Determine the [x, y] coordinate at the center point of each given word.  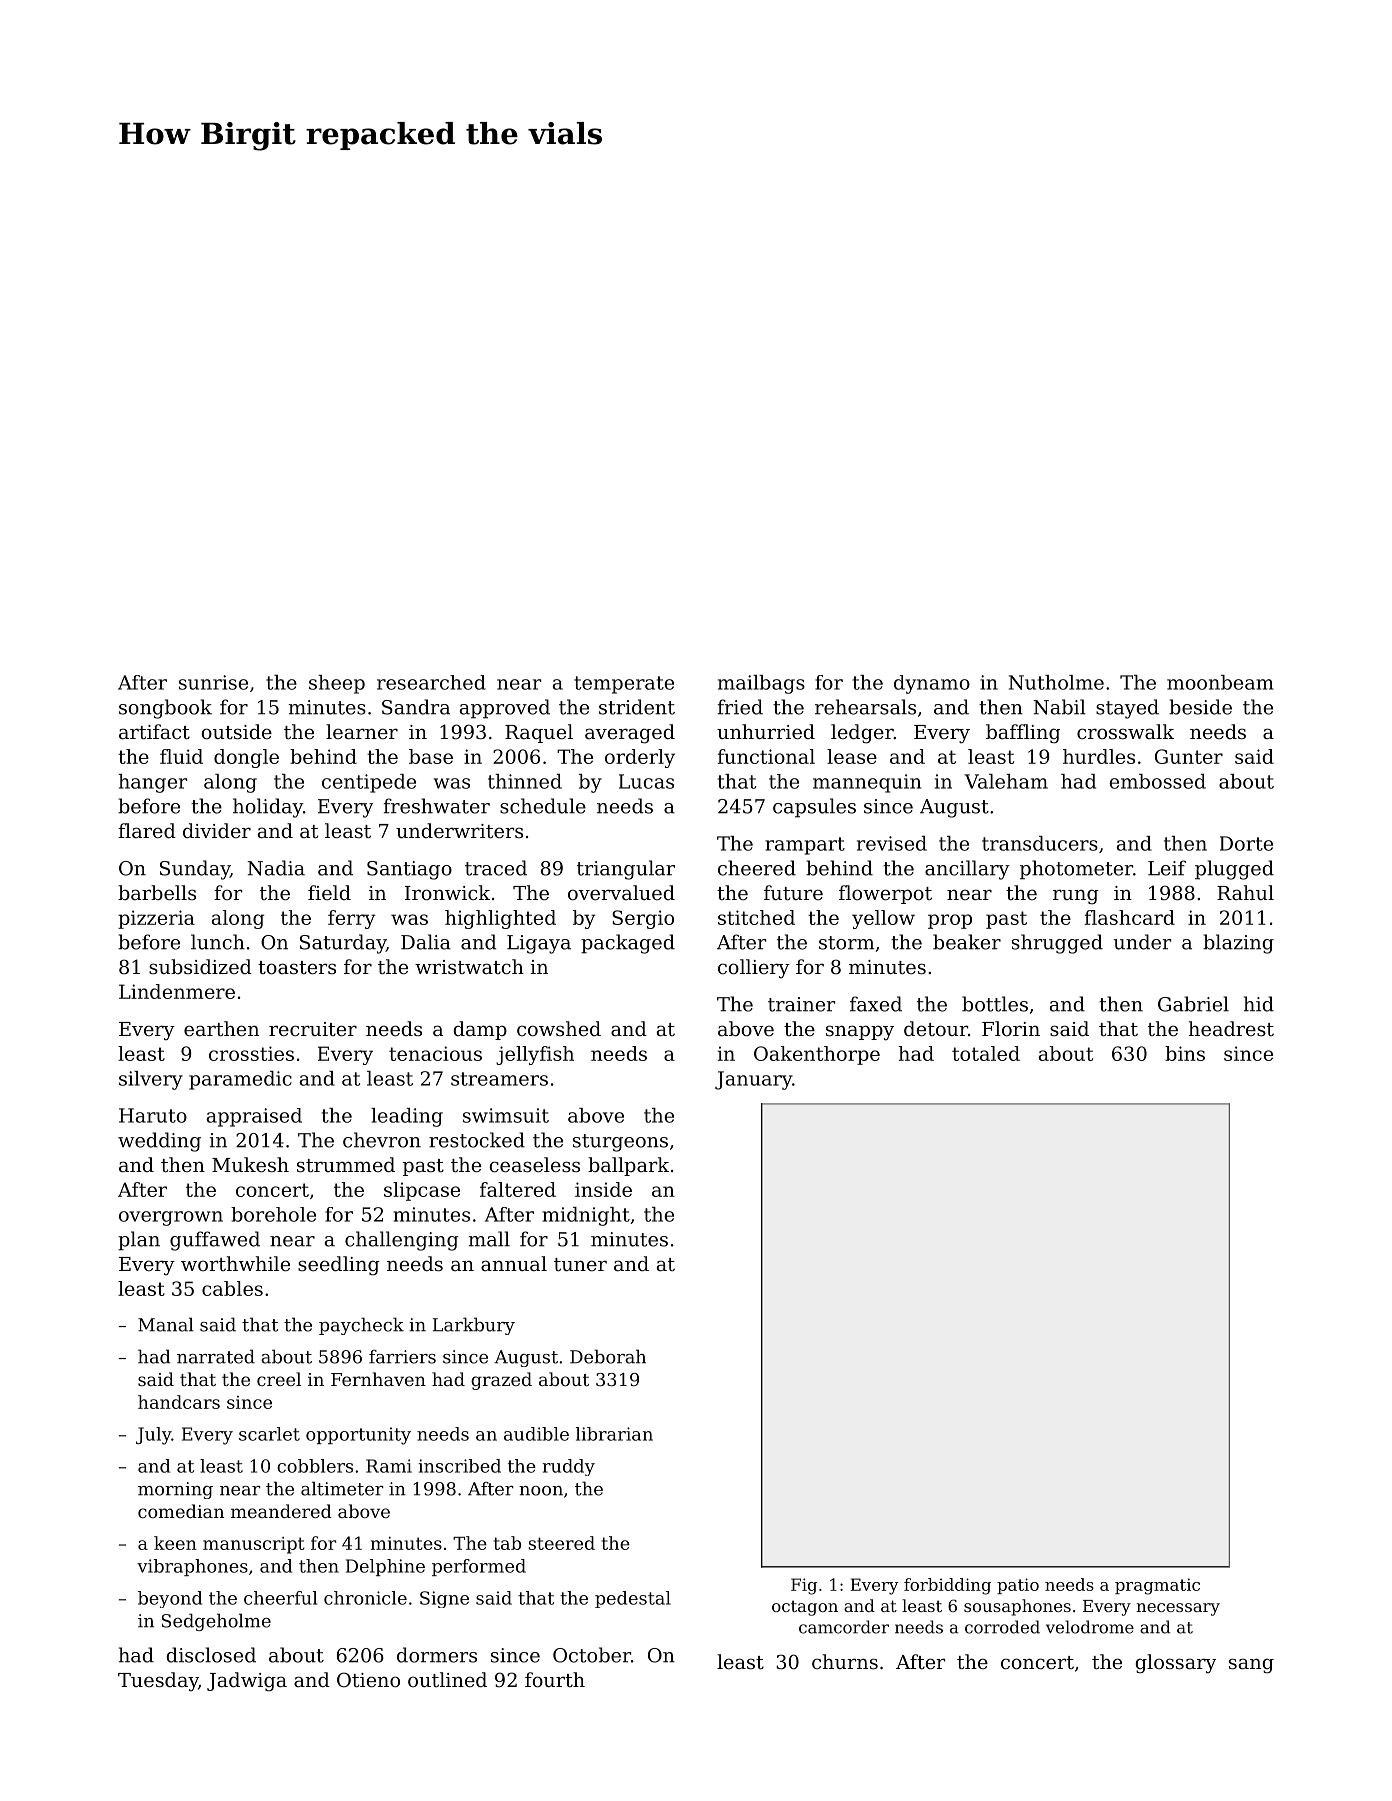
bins [1185, 1053]
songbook [165, 709]
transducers [1040, 843]
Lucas [646, 781]
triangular [626, 870]
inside [603, 1189]
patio [1018, 1586]
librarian [614, 1434]
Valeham [1006, 781]
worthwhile [235, 1264]
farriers [402, 1357]
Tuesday [158, 1682]
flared [147, 831]
